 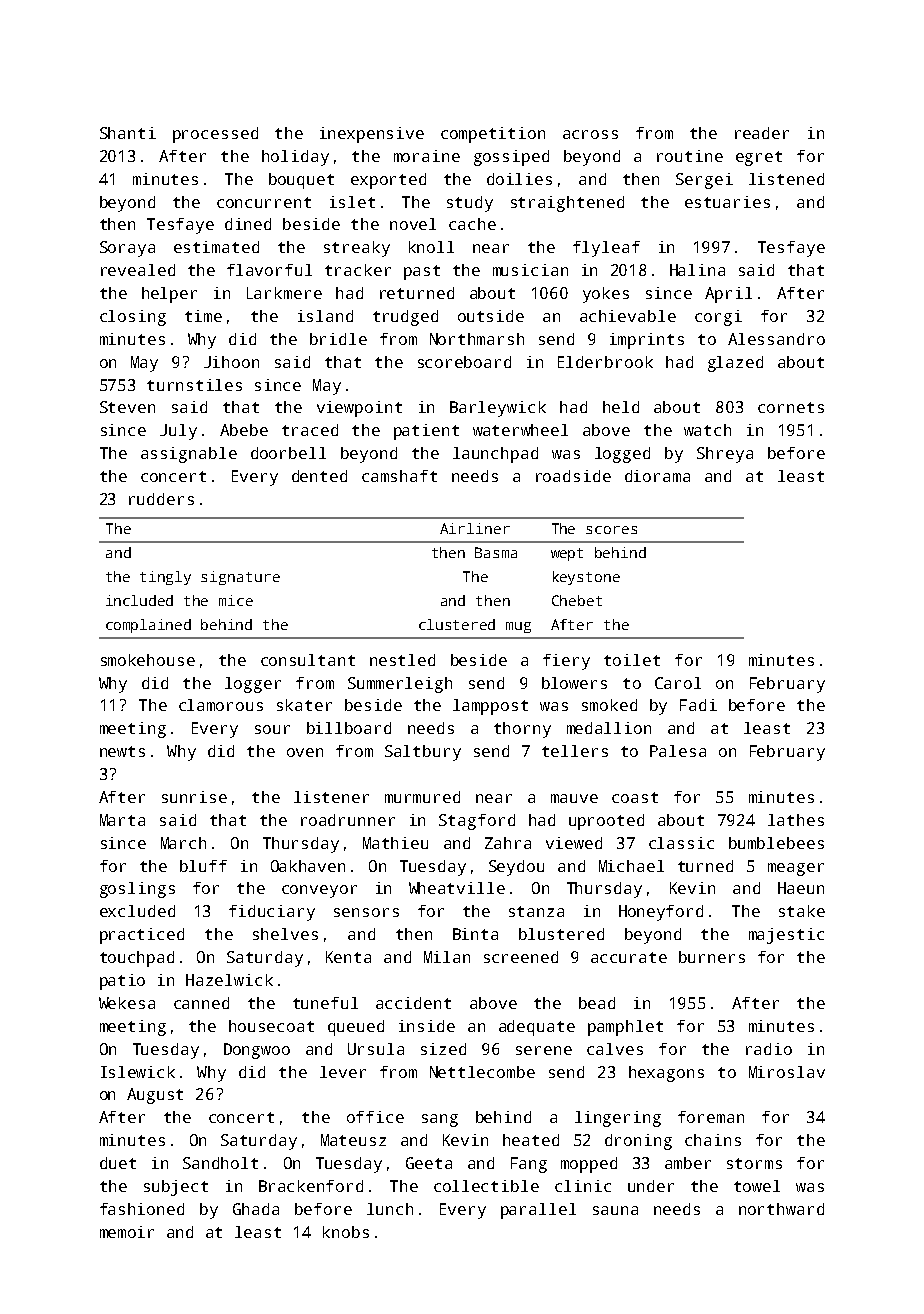 What do you see at coordinates (606, 822) in the screenshot?
I see `uprooted` at bounding box center [606, 822].
